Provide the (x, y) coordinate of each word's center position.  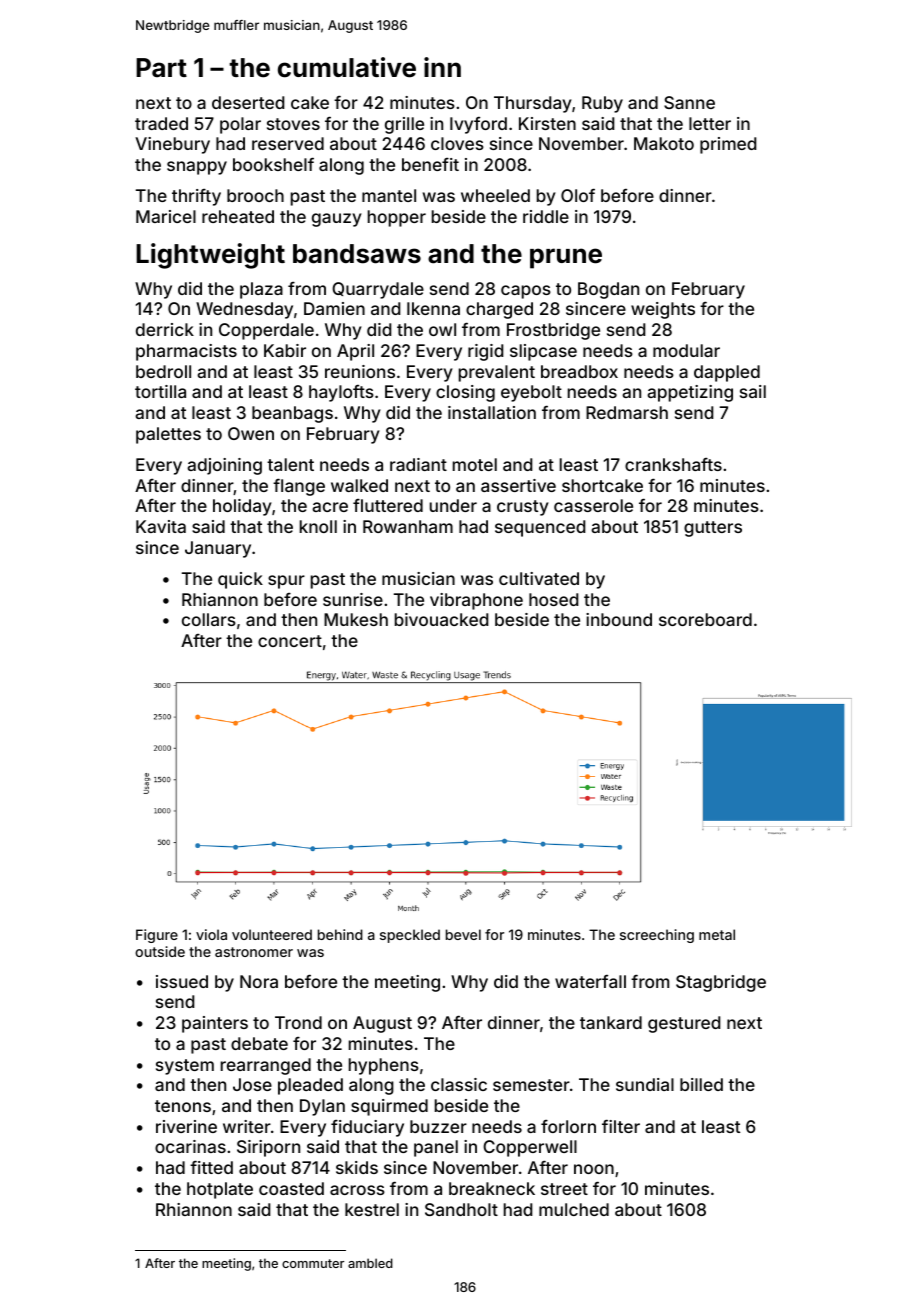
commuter (313, 1263)
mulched (574, 1209)
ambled (370, 1263)
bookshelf (273, 164)
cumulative (347, 67)
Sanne (689, 102)
